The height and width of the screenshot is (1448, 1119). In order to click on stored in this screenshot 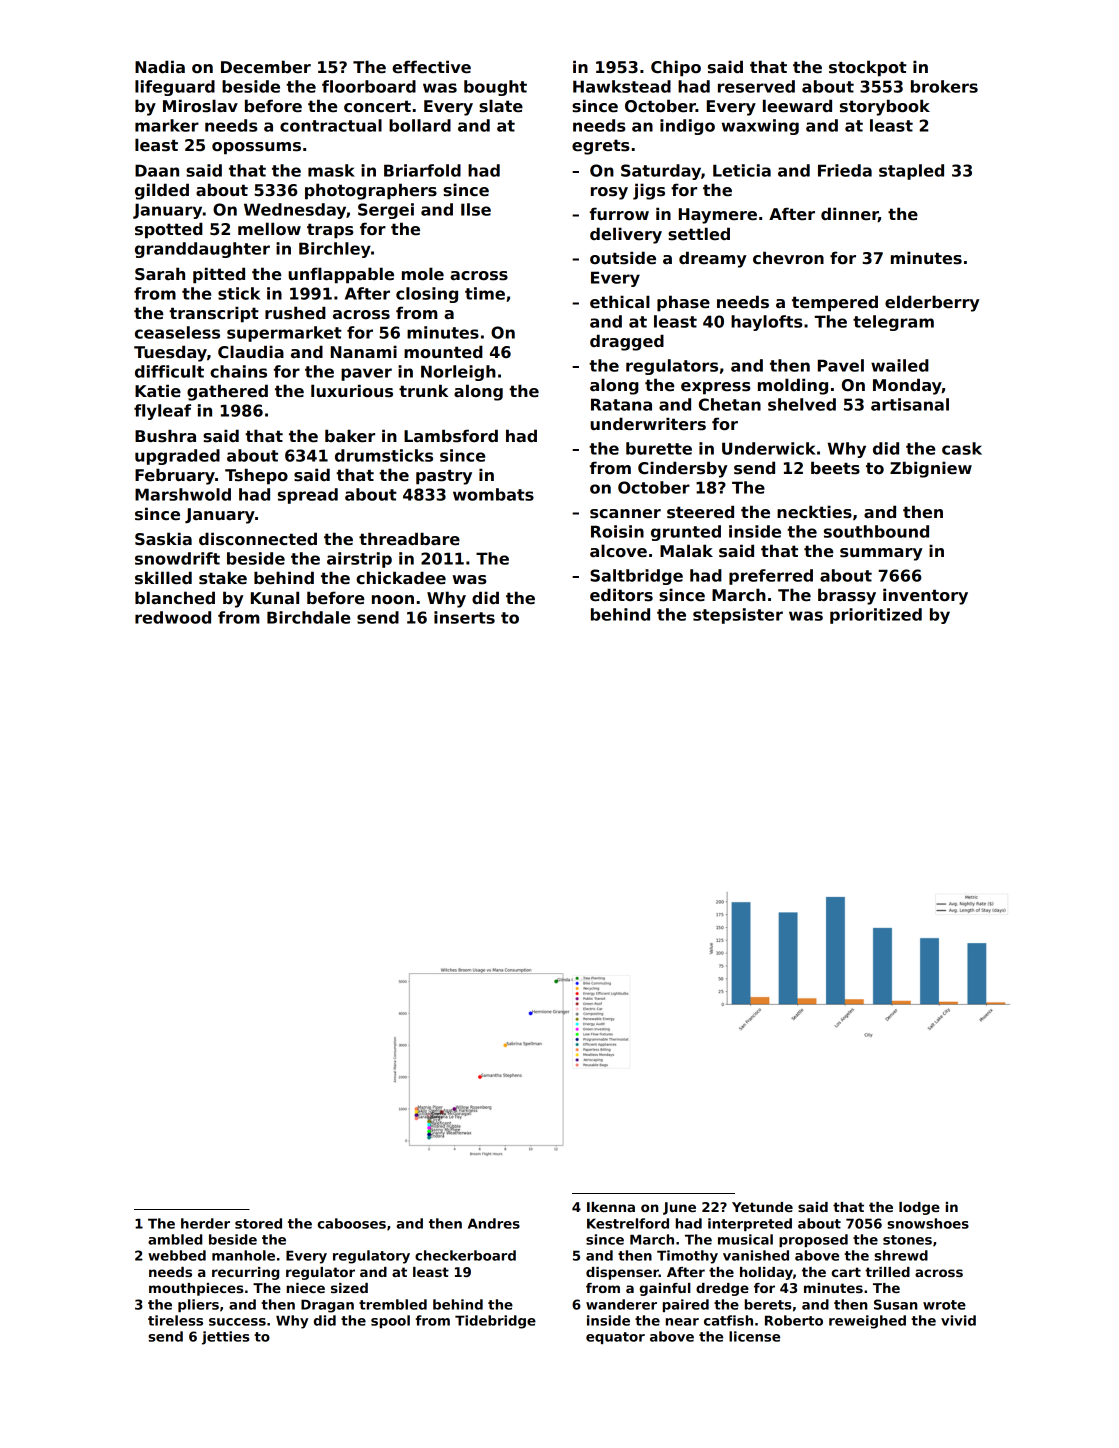, I will do `click(258, 1223)`.
